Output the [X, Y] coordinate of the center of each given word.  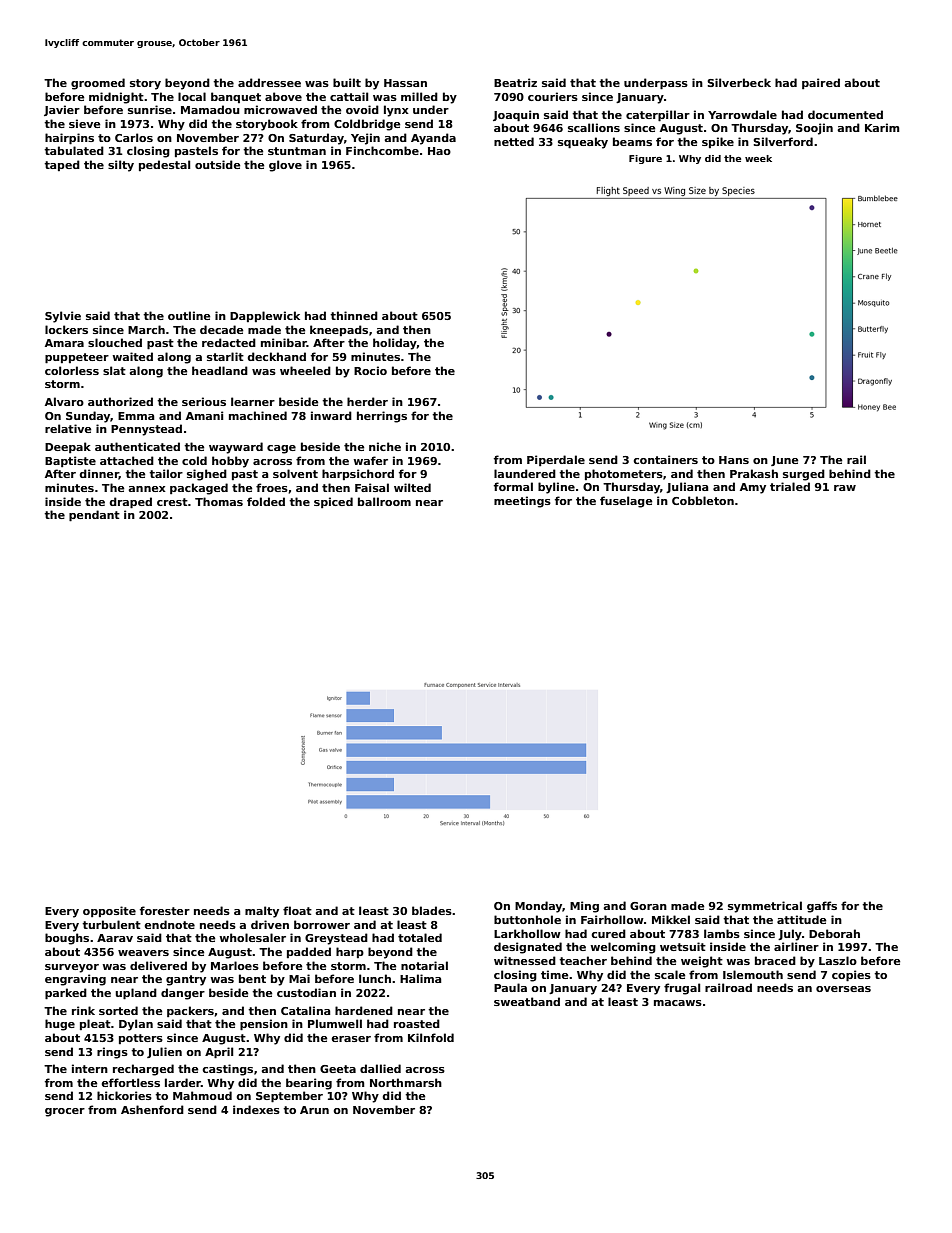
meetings [522, 502]
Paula [510, 987]
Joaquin [516, 115]
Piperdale [556, 460]
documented [845, 114]
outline [189, 315]
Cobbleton [703, 500]
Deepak [68, 447]
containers [665, 459]
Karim [882, 127]
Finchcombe [382, 150]
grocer [65, 1112]
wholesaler [252, 937]
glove [285, 166]
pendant [94, 515]
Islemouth [753, 974]
